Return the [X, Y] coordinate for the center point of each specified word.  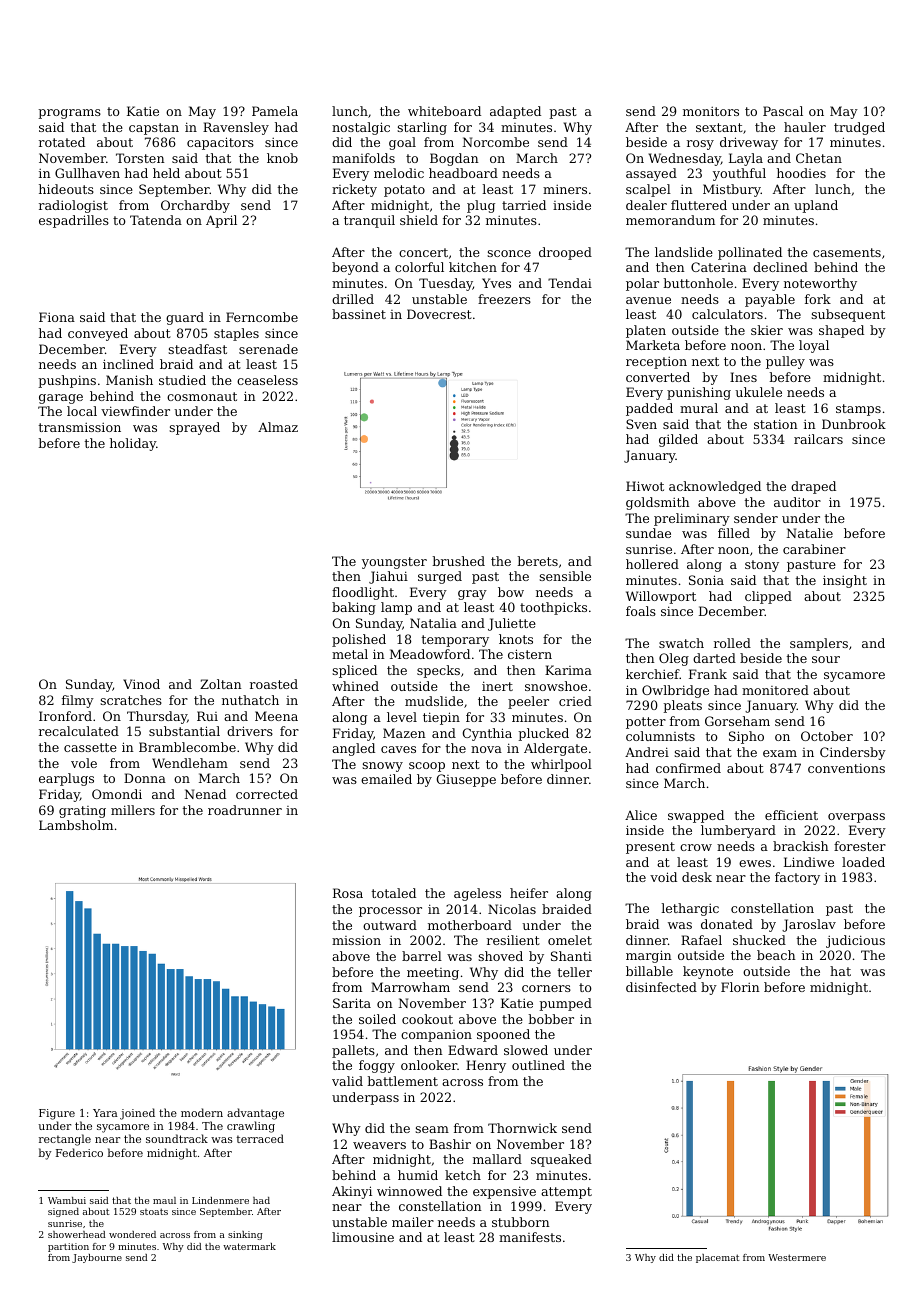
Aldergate [555, 749]
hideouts [66, 189]
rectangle [65, 1140]
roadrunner [245, 810]
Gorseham [737, 721]
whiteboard [444, 111]
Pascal [783, 111]
